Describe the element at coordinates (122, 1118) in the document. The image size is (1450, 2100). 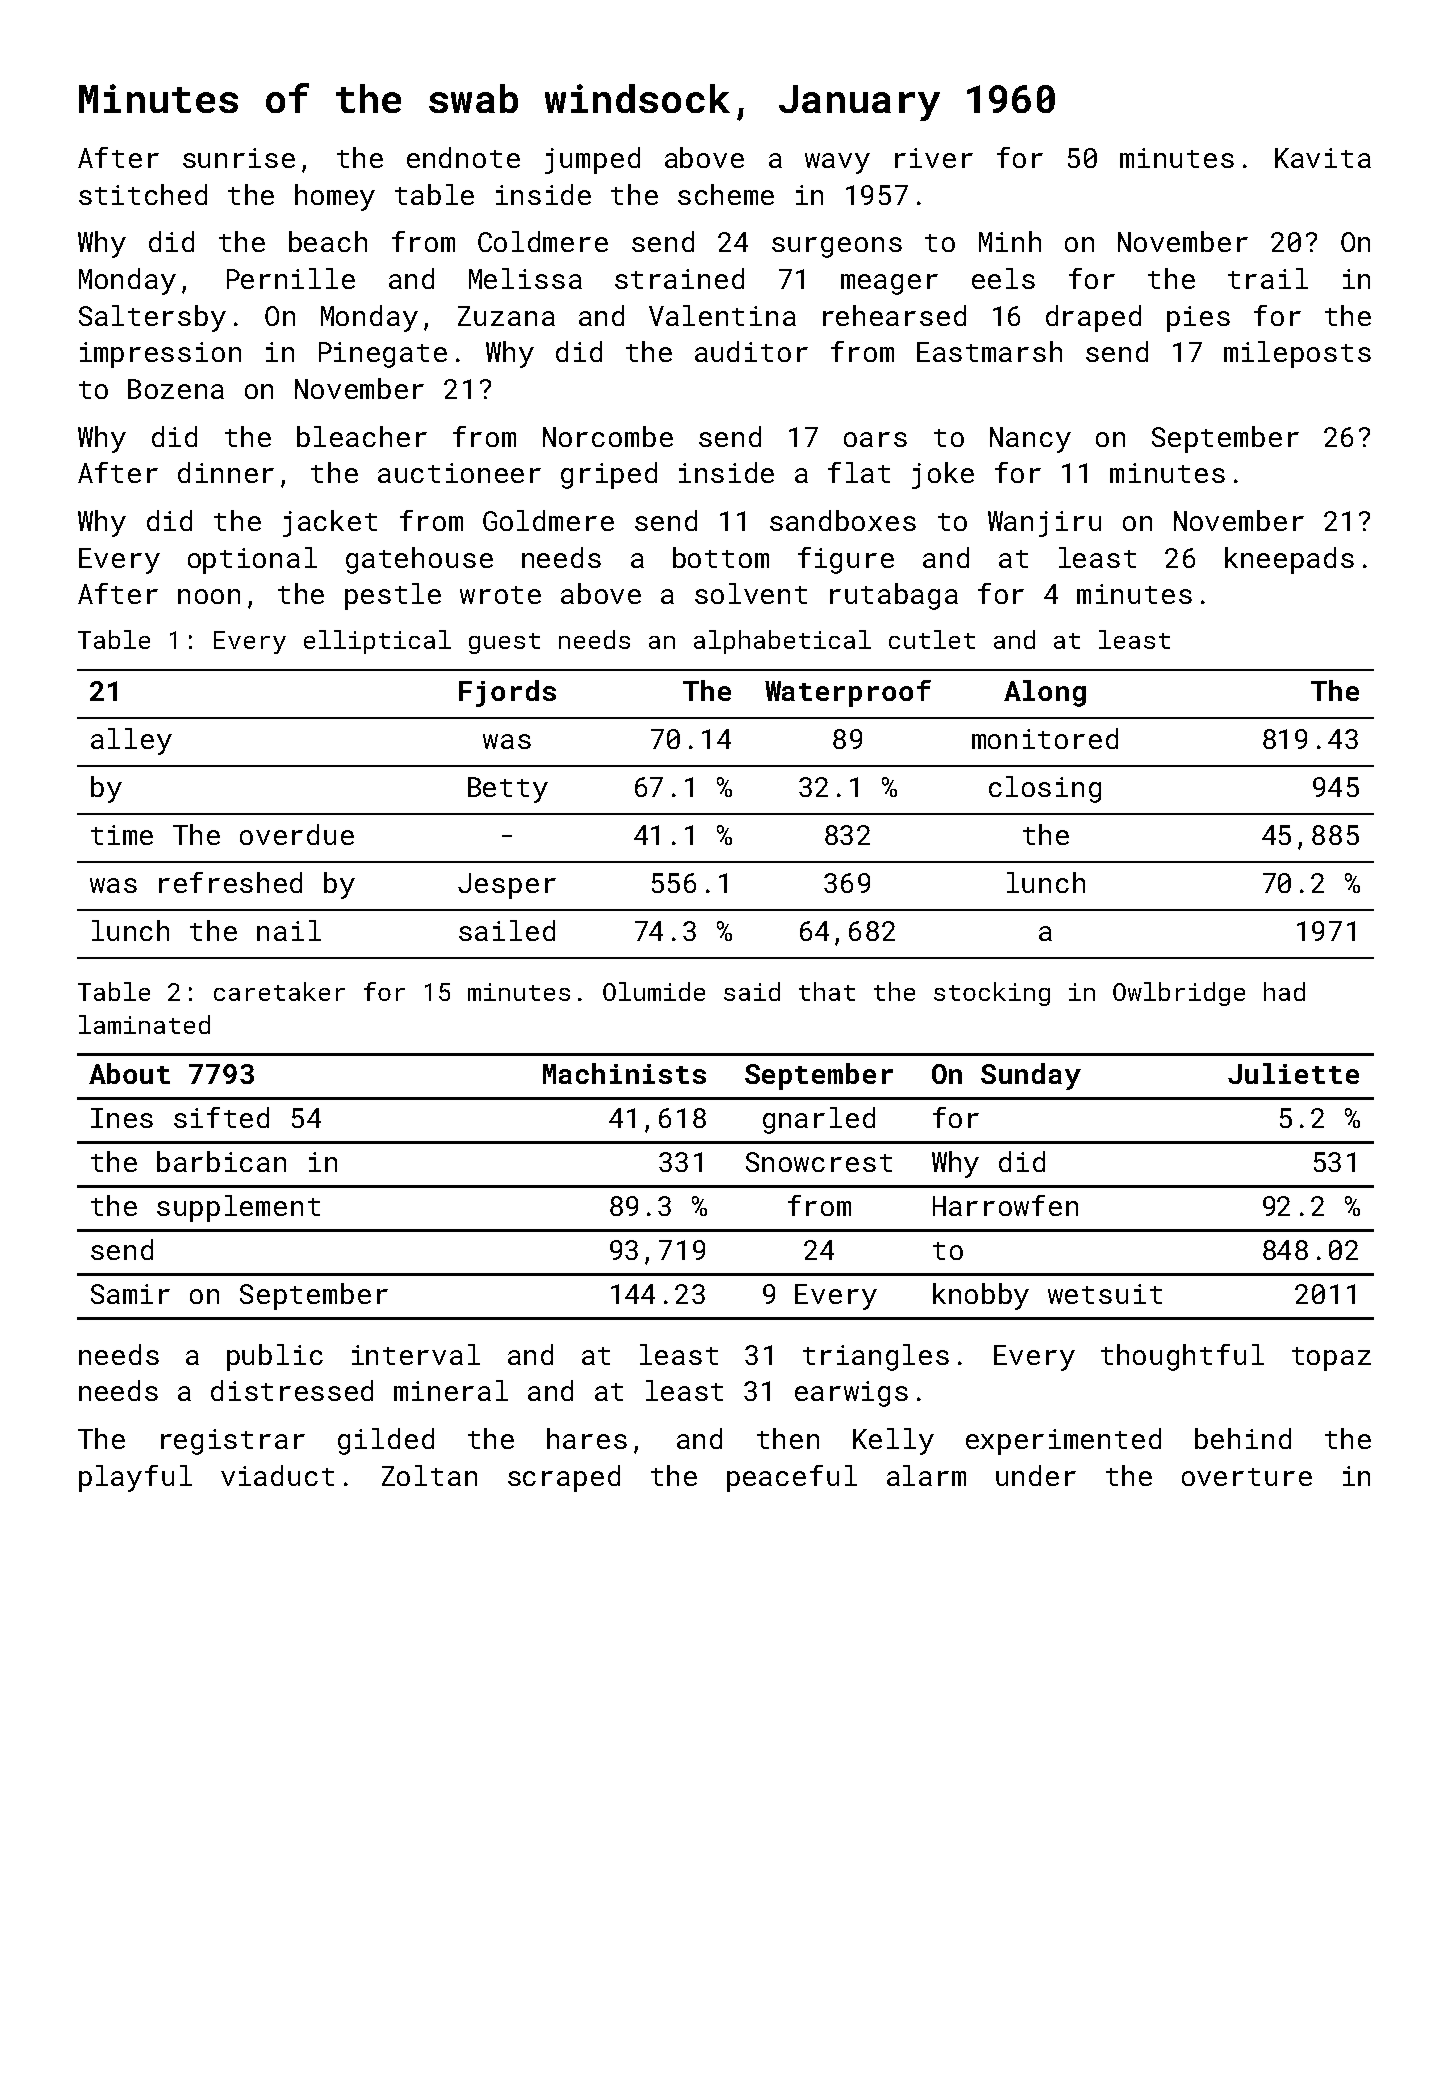
I see `Ines` at that location.
